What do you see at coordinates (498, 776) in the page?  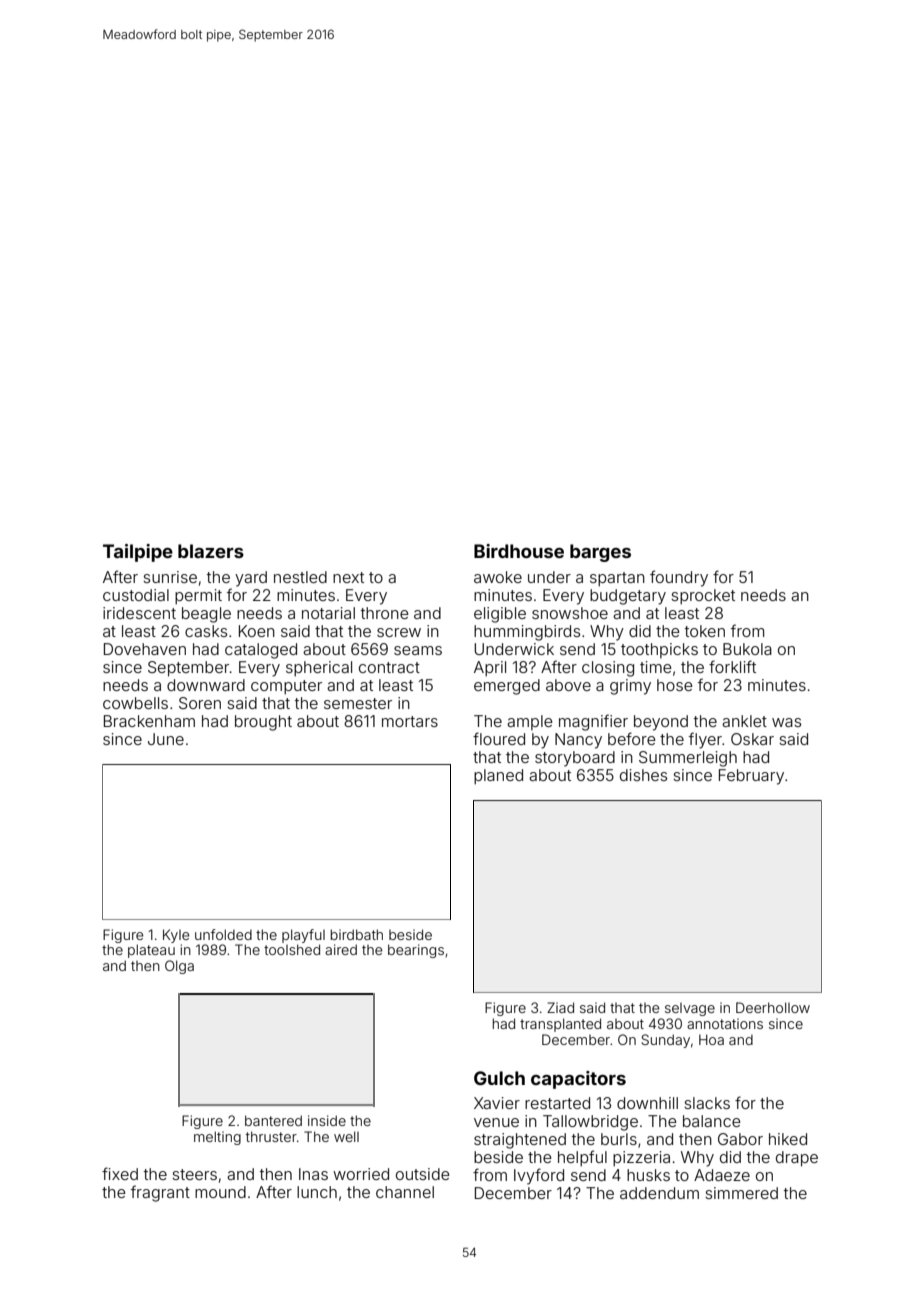 I see `planed` at bounding box center [498, 776].
